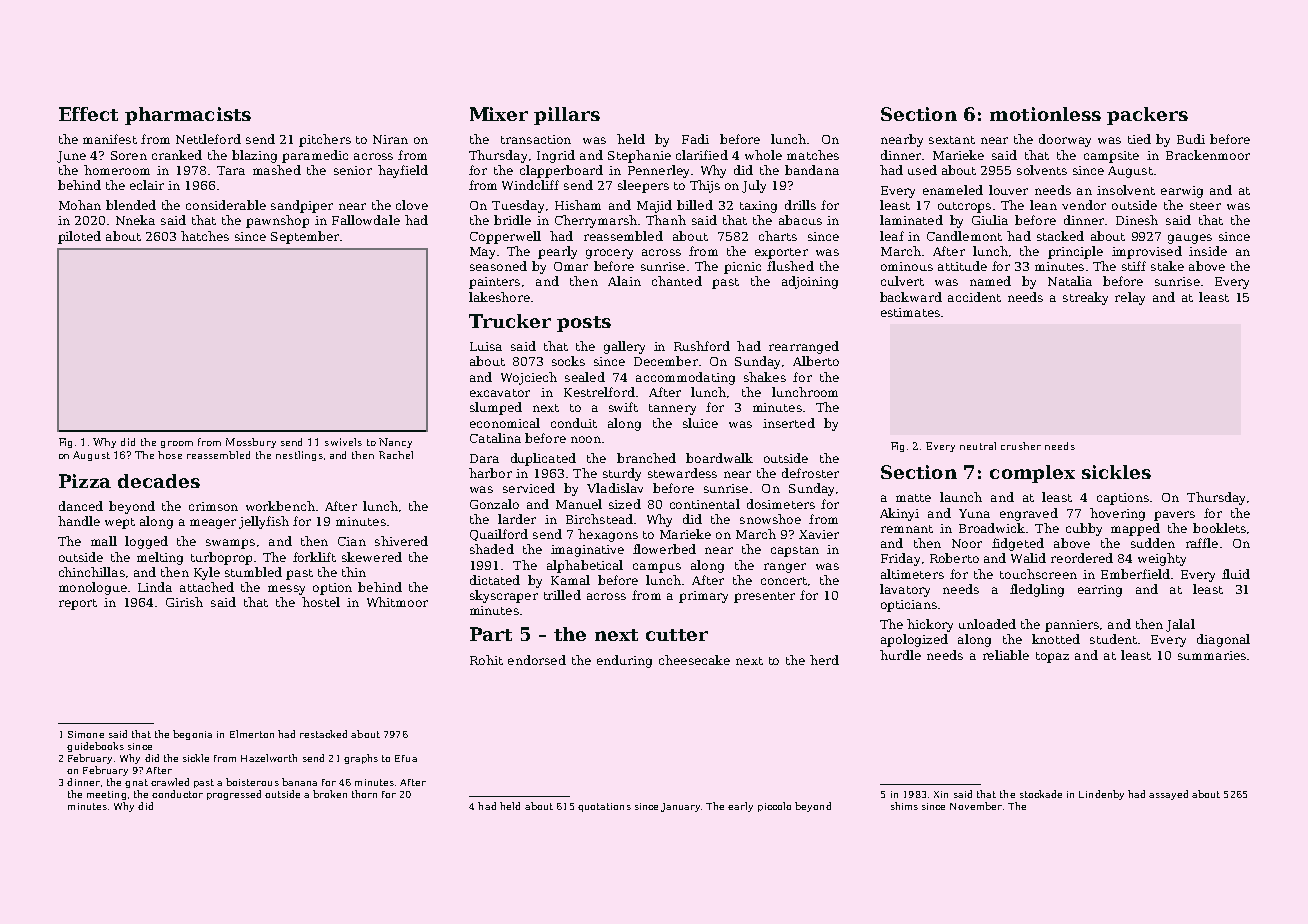 This document has height=924, width=1308. What do you see at coordinates (774, 807) in the document?
I see `piccolo` at bounding box center [774, 807].
